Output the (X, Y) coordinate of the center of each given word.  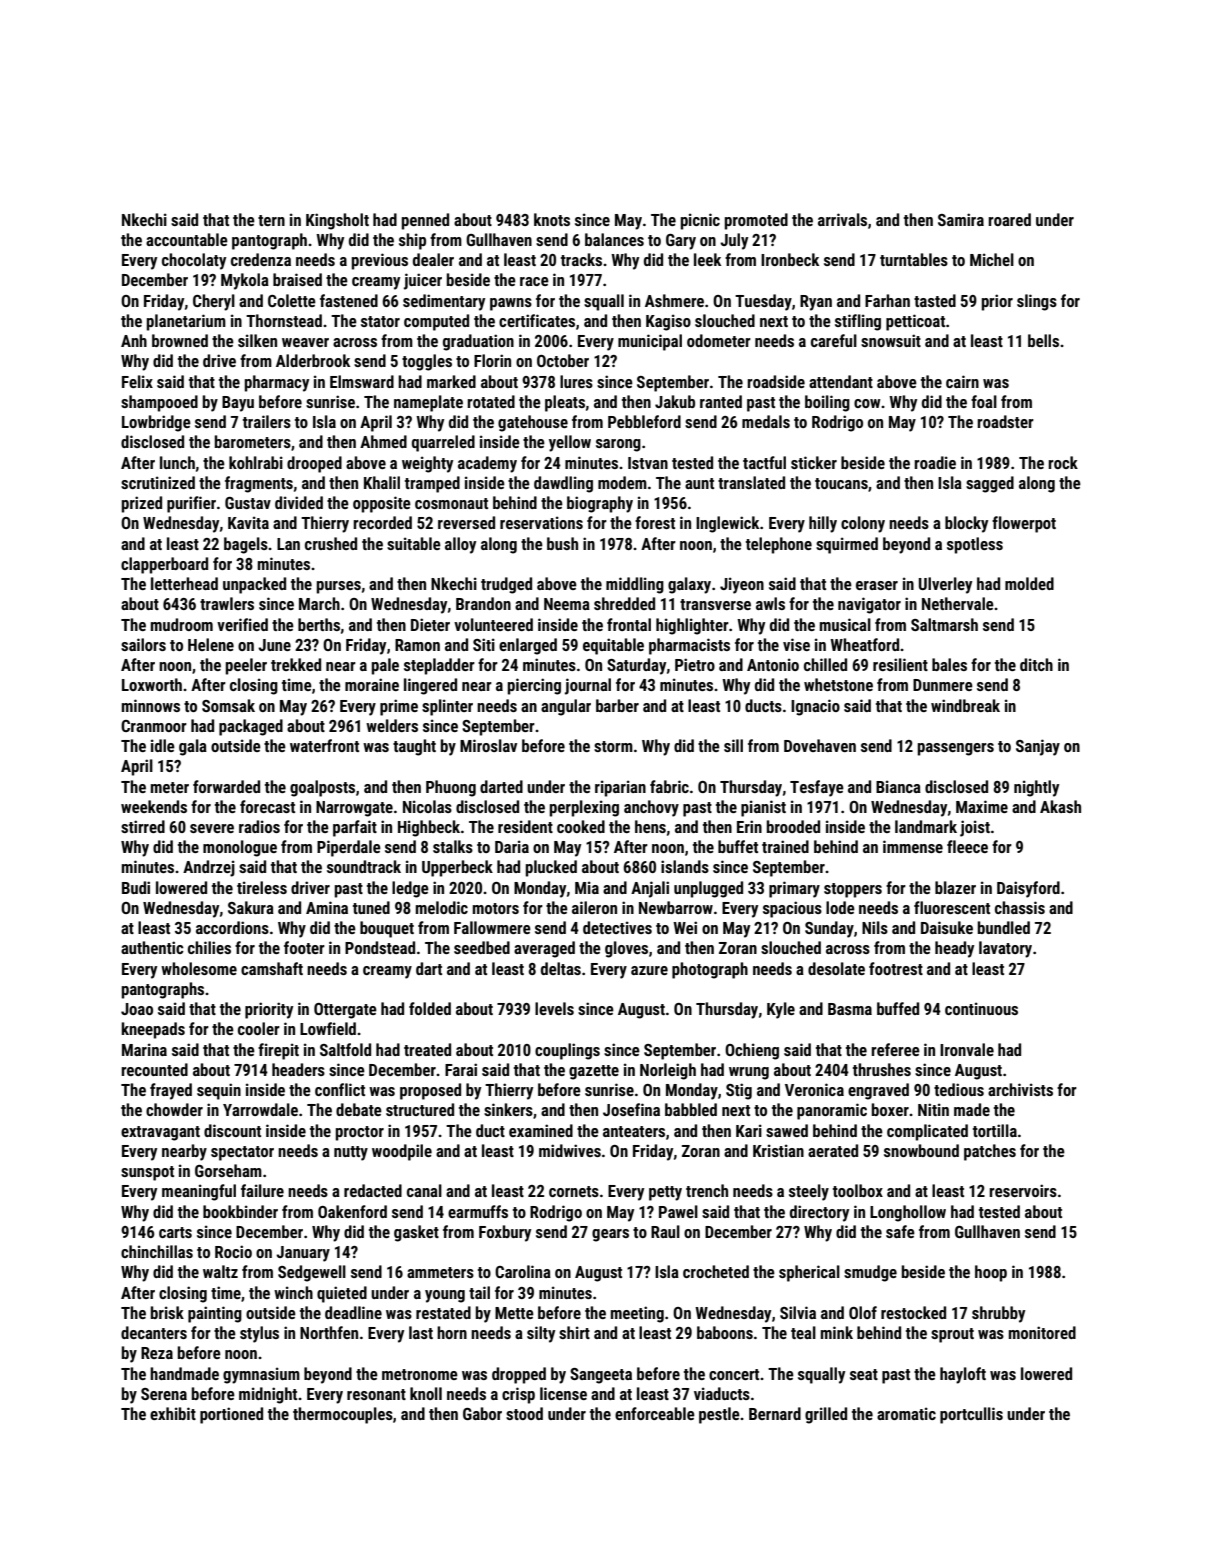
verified (242, 624)
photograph (710, 970)
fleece (967, 846)
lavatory (1005, 949)
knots (552, 219)
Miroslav (488, 745)
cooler (259, 1028)
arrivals (842, 219)
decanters (154, 1332)
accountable (187, 239)
